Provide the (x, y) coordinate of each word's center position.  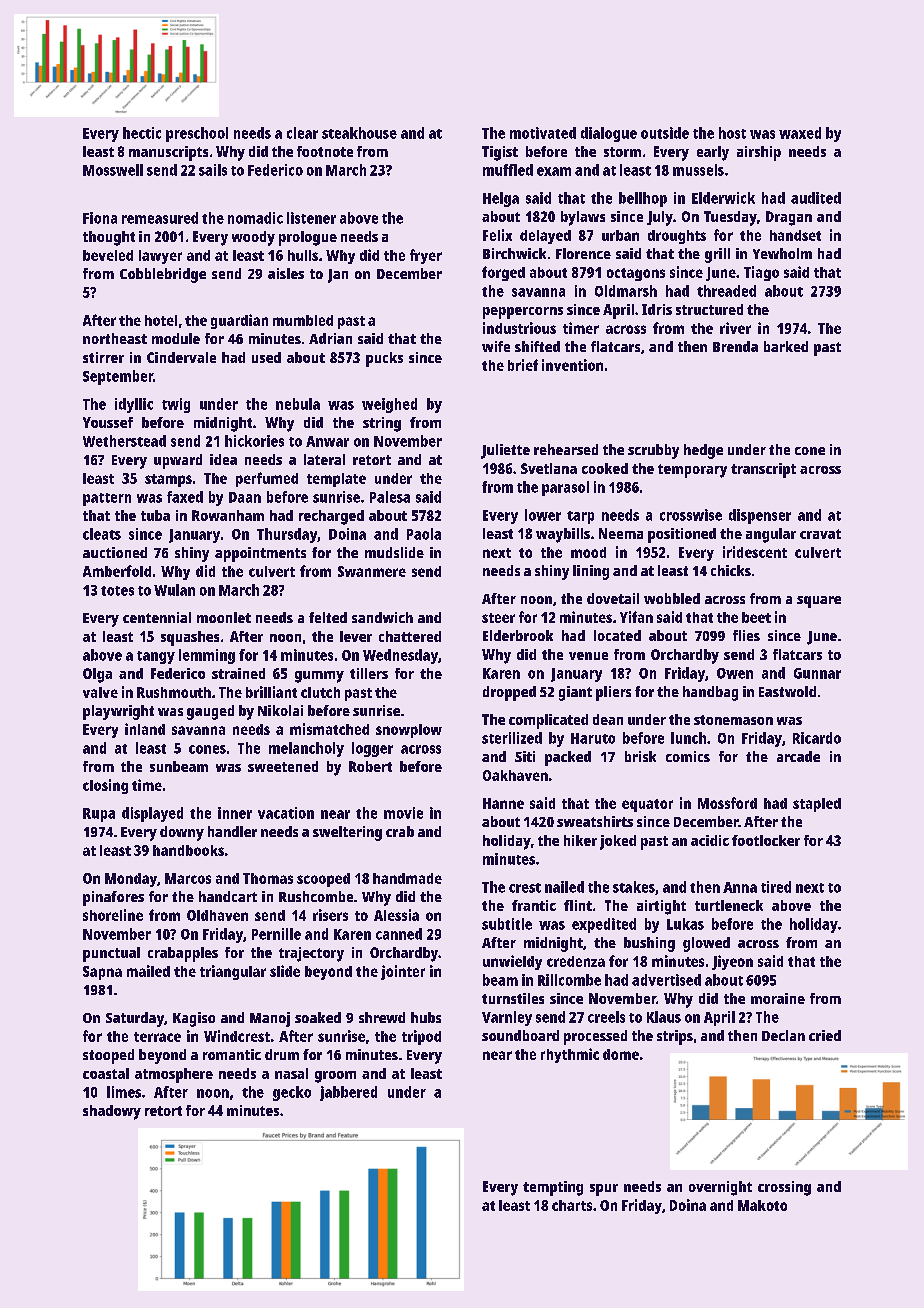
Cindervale (181, 357)
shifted (537, 346)
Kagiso (194, 1019)
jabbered (348, 1093)
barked (786, 346)
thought (109, 238)
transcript (763, 470)
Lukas (685, 924)
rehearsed (566, 449)
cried (825, 1035)
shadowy (112, 1112)
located (617, 635)
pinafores (113, 898)
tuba (155, 515)
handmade (407, 878)
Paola (424, 534)
